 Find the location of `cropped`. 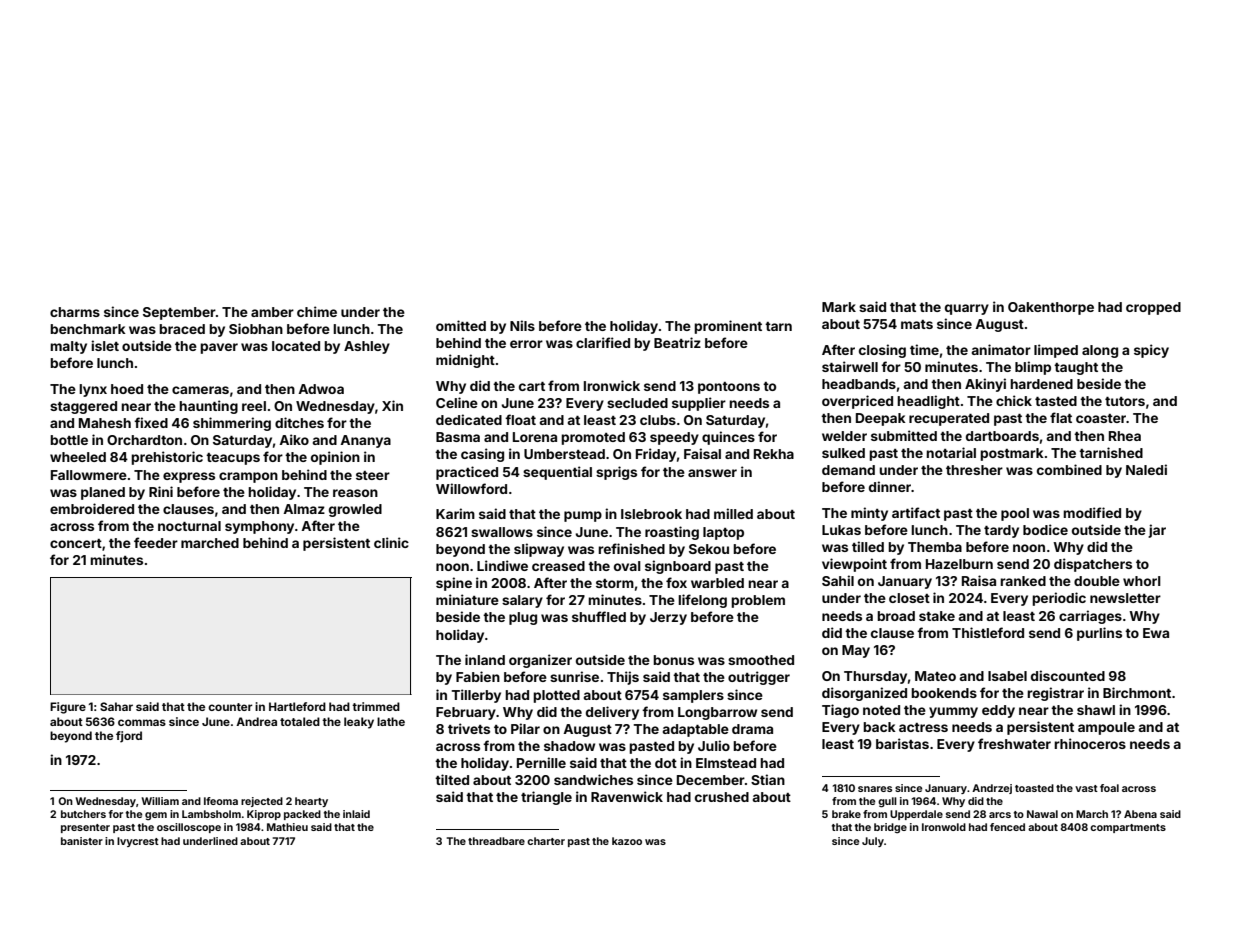

cropped is located at coordinates (1153, 308).
